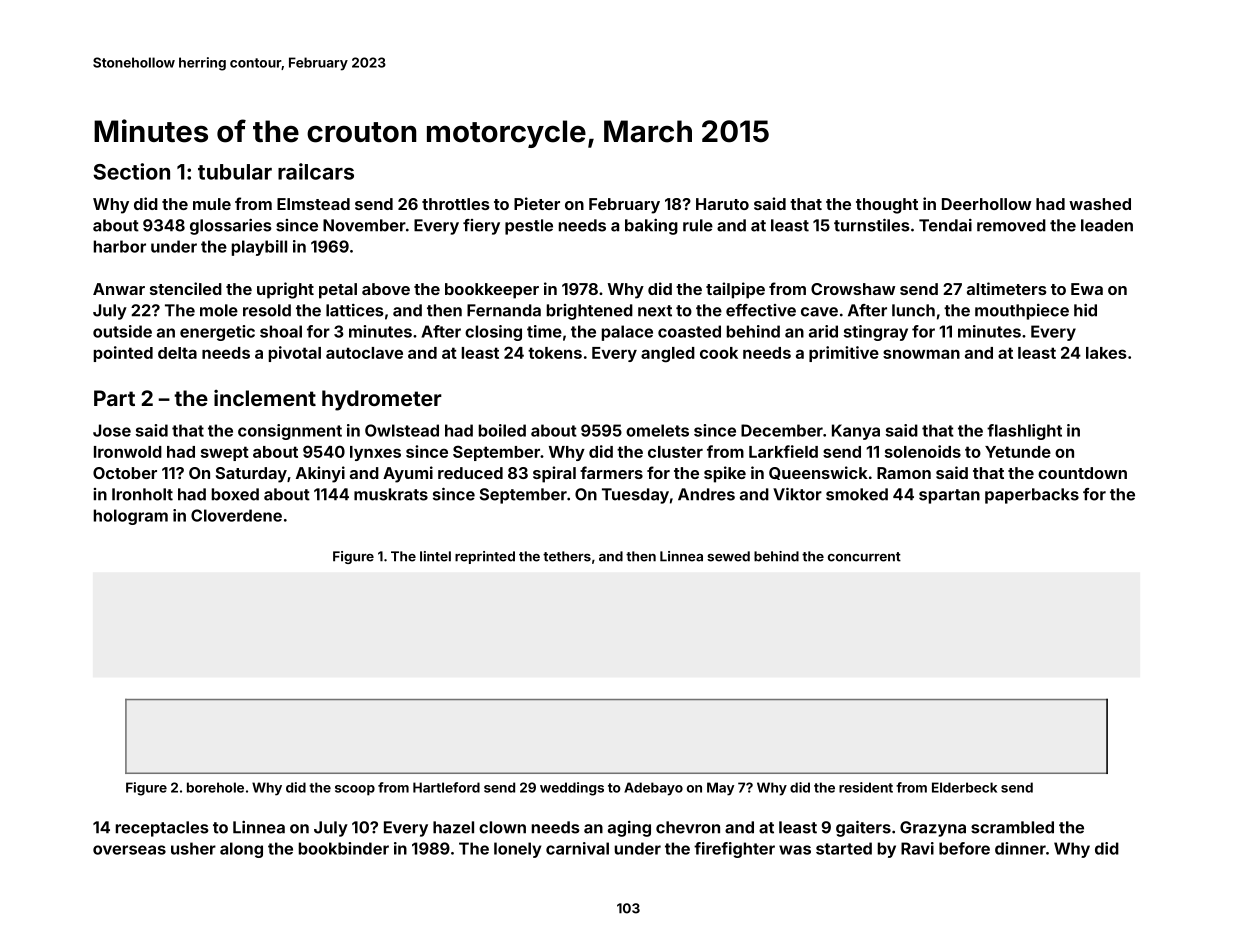 The image size is (1233, 952). I want to click on throttles, so click(456, 204).
